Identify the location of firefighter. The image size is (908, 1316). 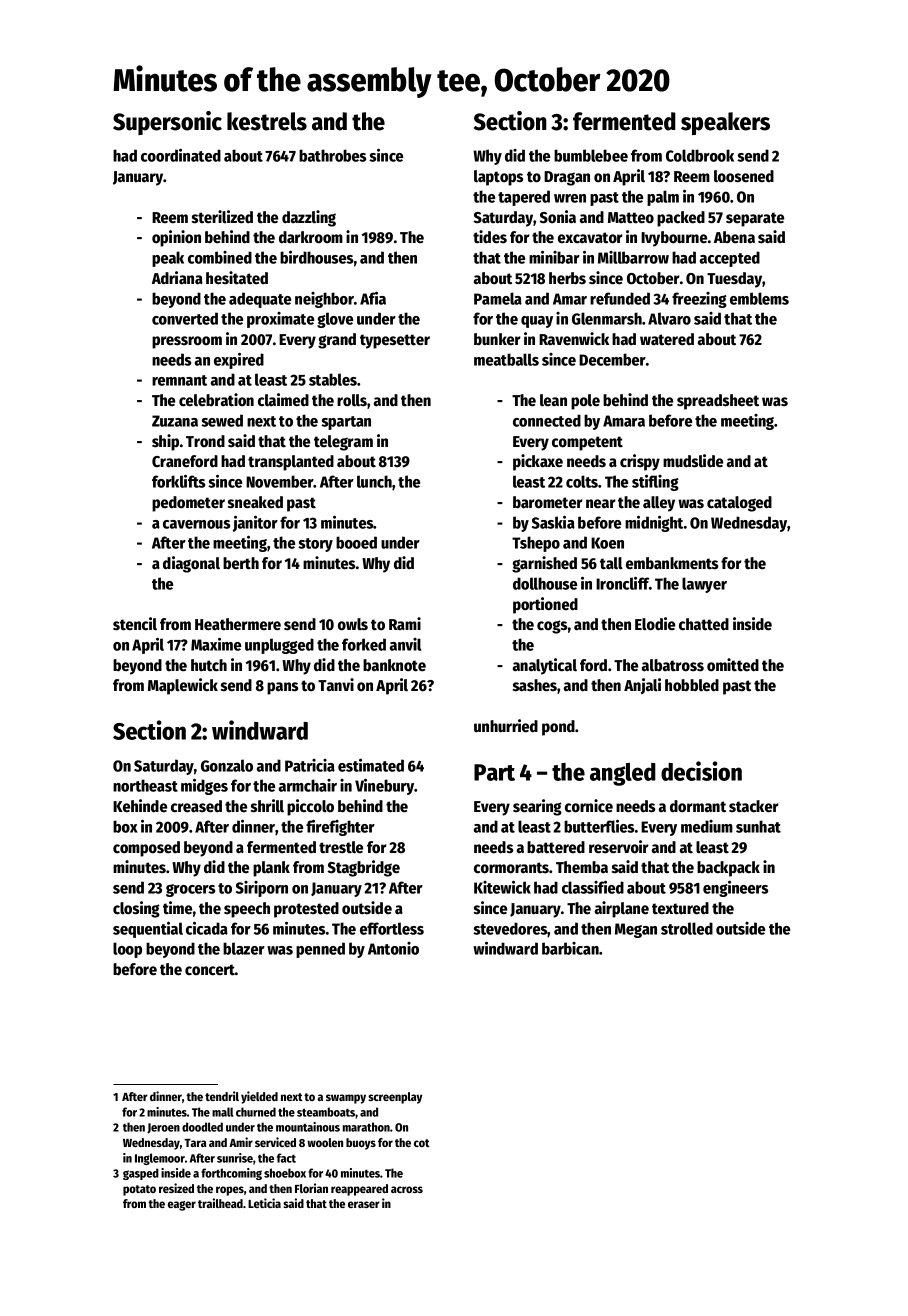
(340, 827).
